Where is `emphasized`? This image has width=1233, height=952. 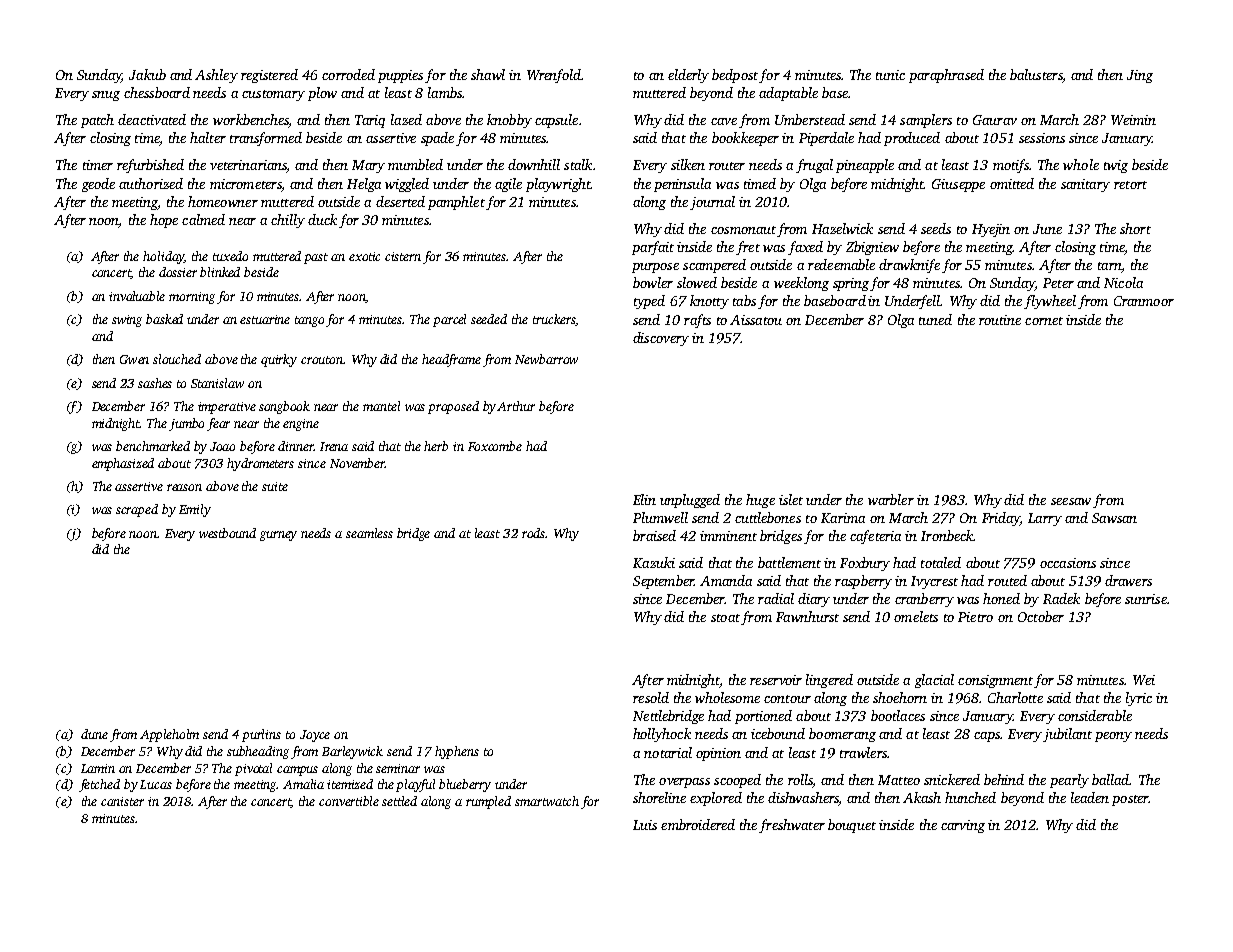
emphasized is located at coordinates (123, 464).
